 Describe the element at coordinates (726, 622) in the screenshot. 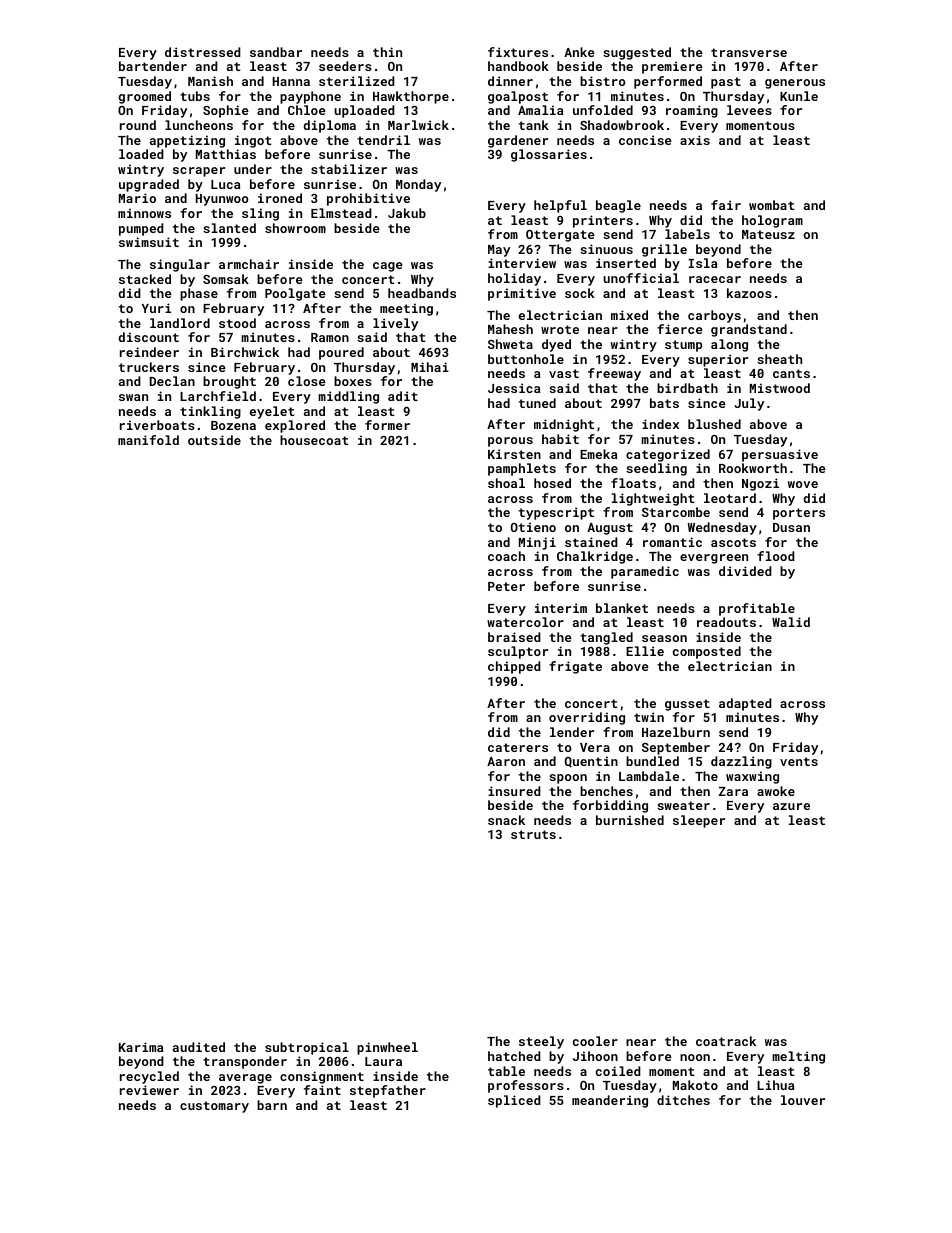

I see `readouts` at that location.
